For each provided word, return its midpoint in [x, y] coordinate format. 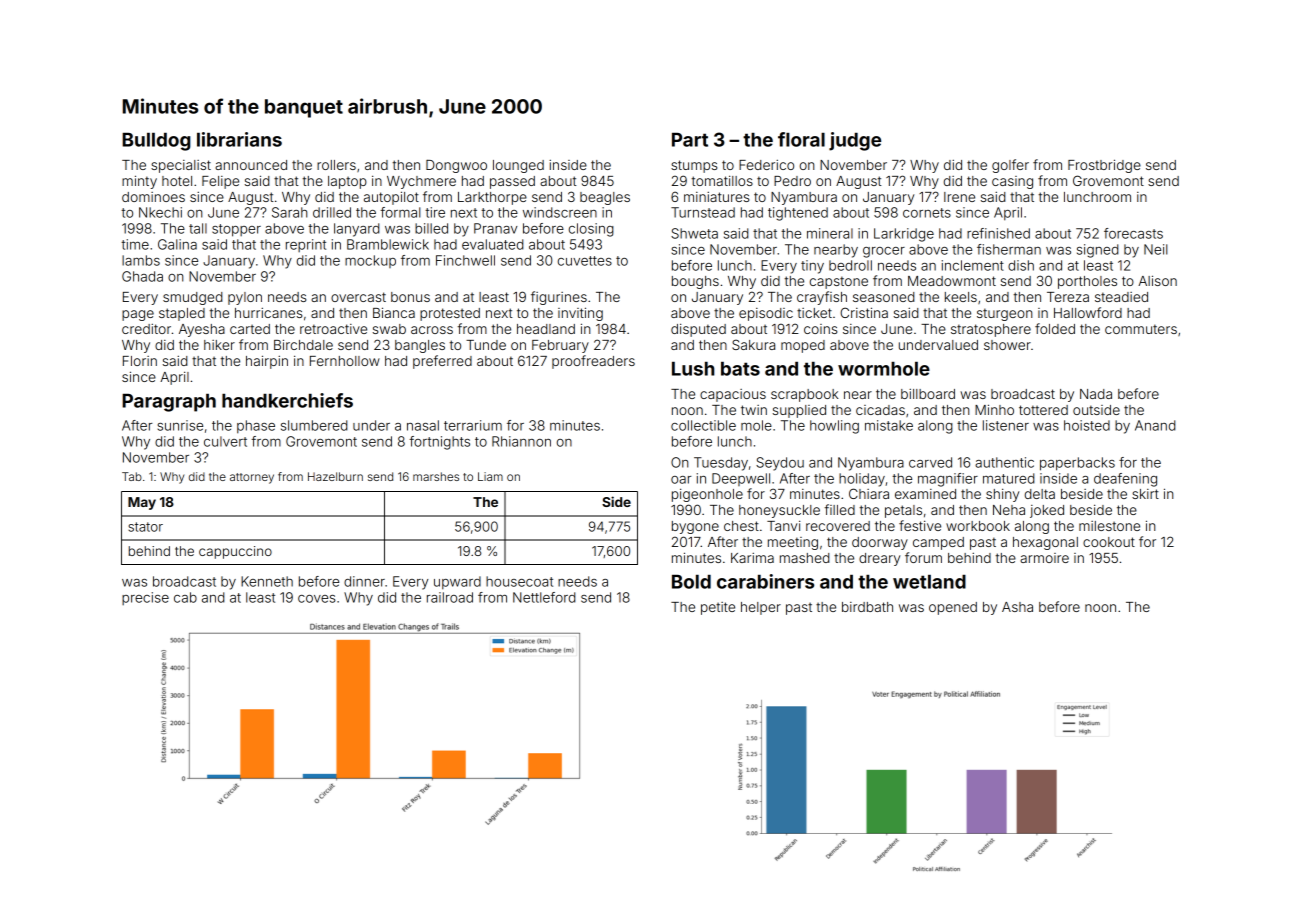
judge [855, 141]
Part [690, 140]
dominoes [153, 197]
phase [256, 426]
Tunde [486, 345]
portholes [1087, 282]
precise [145, 598]
